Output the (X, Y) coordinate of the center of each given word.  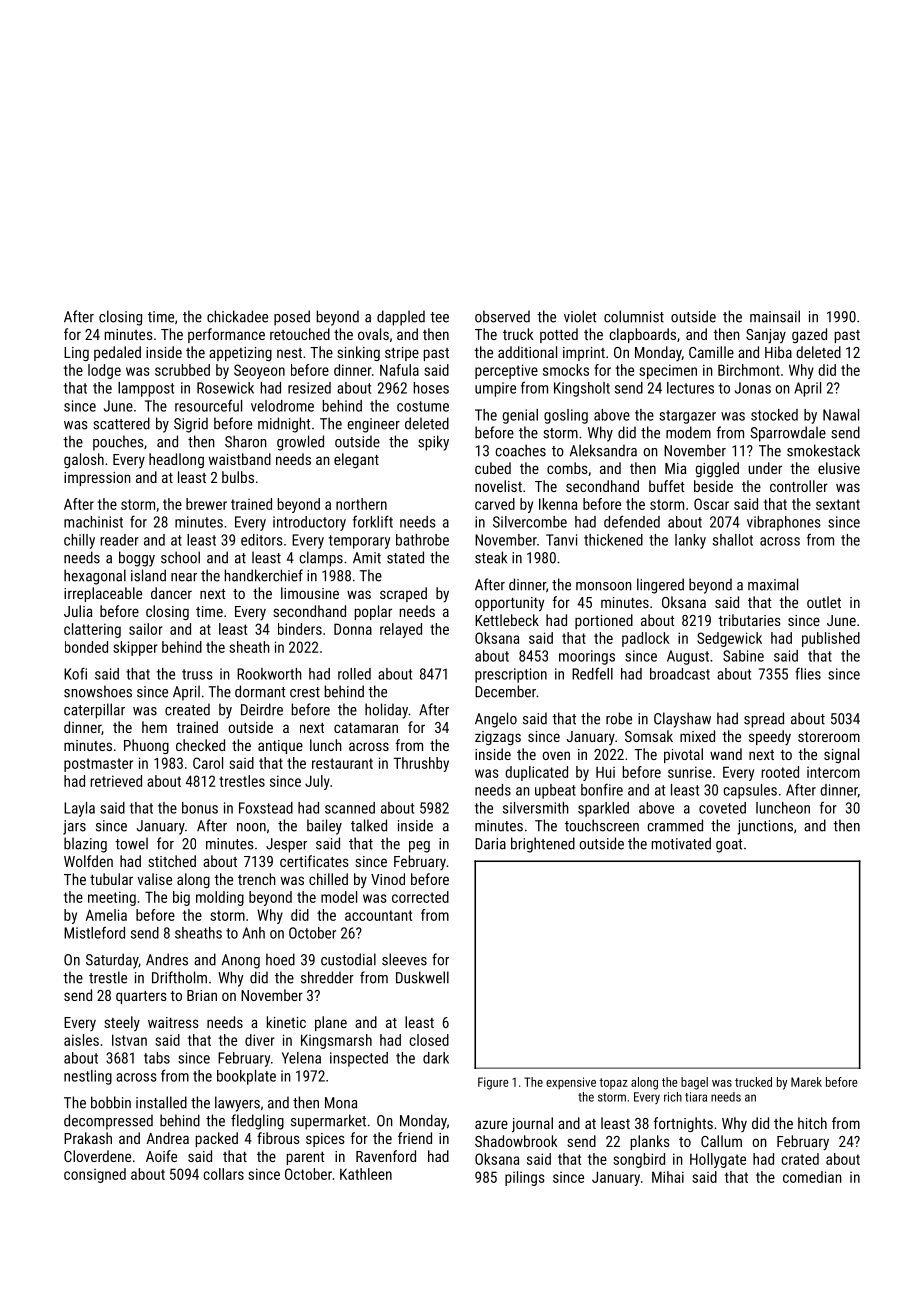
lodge (104, 371)
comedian (812, 1177)
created (187, 709)
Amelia (106, 915)
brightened (543, 845)
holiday (386, 711)
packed (216, 1139)
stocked (774, 415)
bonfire (602, 789)
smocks (566, 370)
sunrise (690, 772)
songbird (639, 1160)
